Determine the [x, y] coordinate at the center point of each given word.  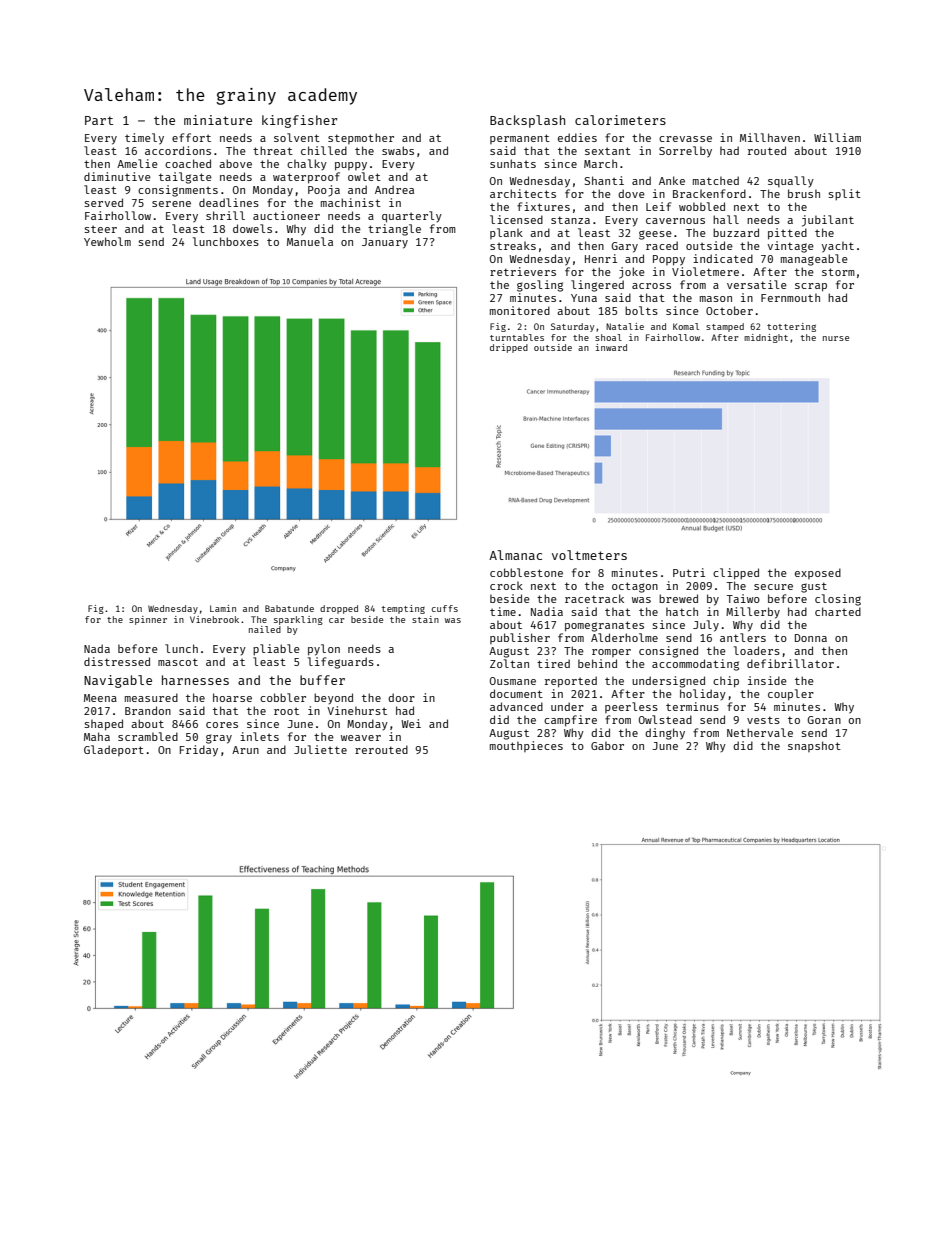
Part [99, 120]
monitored [520, 310]
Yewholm [107, 241]
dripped [509, 348]
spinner [148, 620]
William [837, 137]
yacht [838, 247]
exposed [818, 573]
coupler [791, 695]
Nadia [547, 611]
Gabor [607, 745]
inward [611, 347]
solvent [297, 137]
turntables [517, 337]
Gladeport [114, 750]
